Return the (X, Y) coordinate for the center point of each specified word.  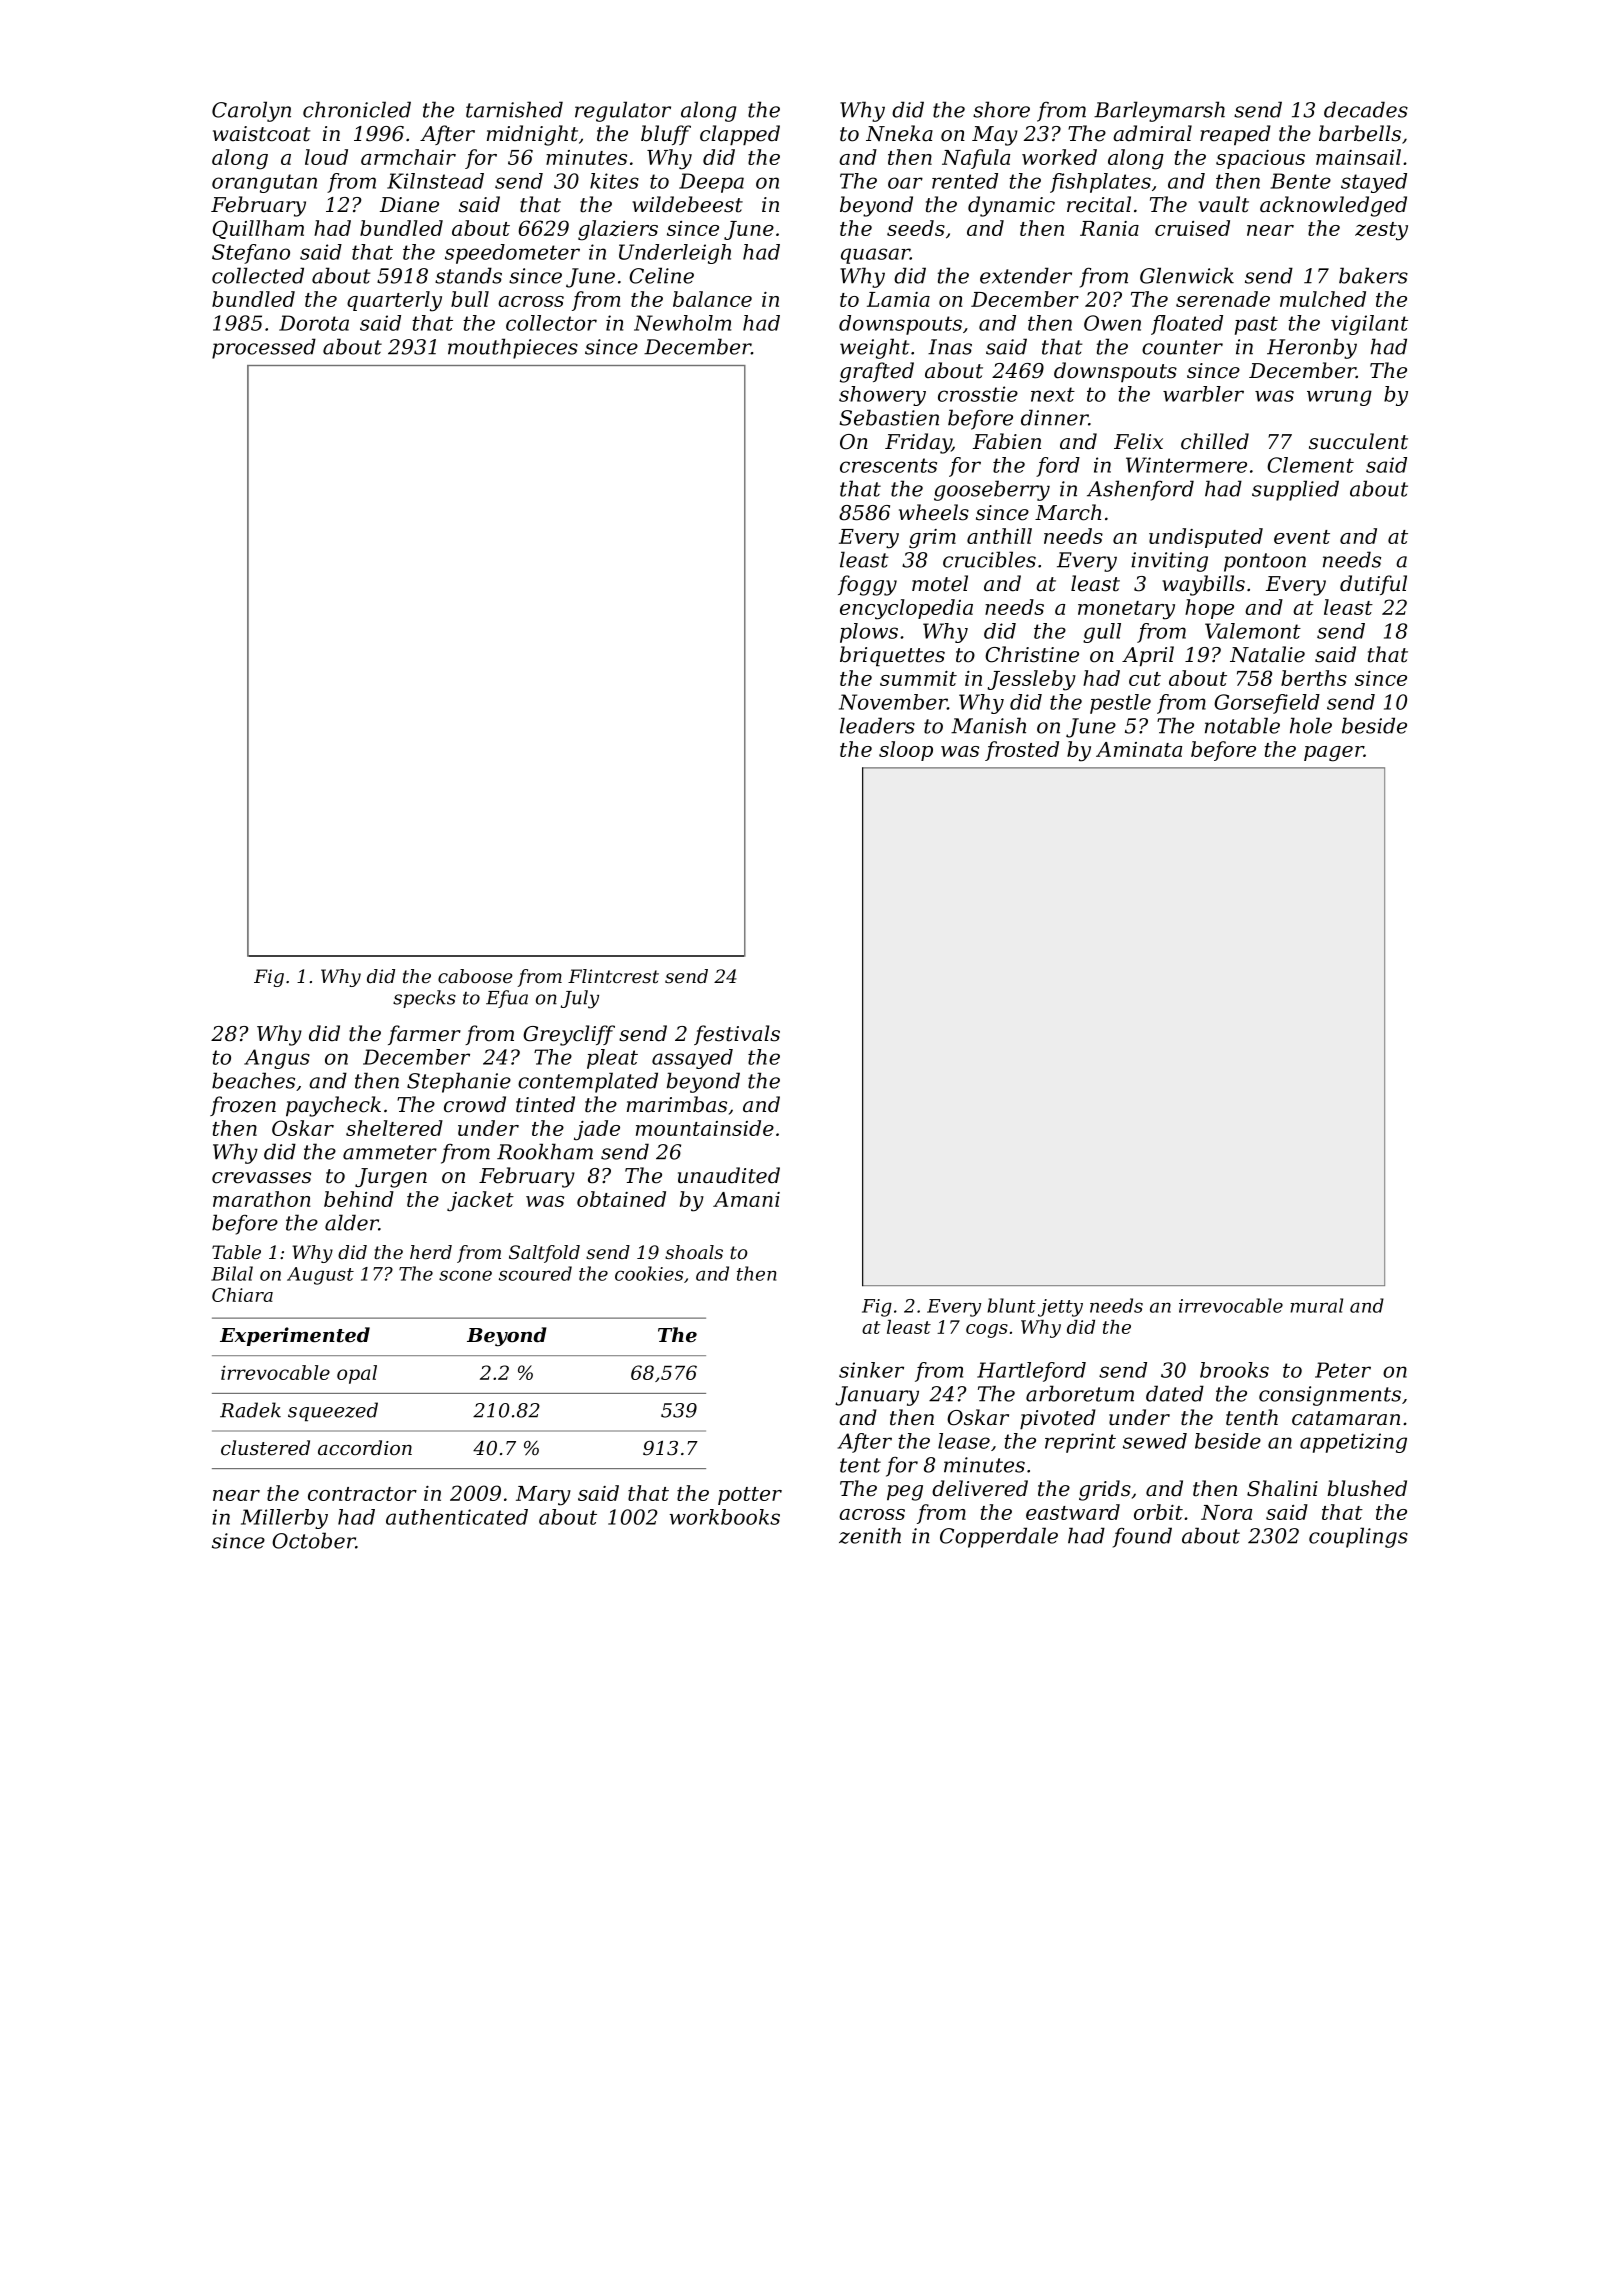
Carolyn (251, 111)
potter (750, 1496)
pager (1334, 754)
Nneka (899, 133)
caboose (475, 976)
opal (357, 1374)
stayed (1374, 183)
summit (918, 678)
